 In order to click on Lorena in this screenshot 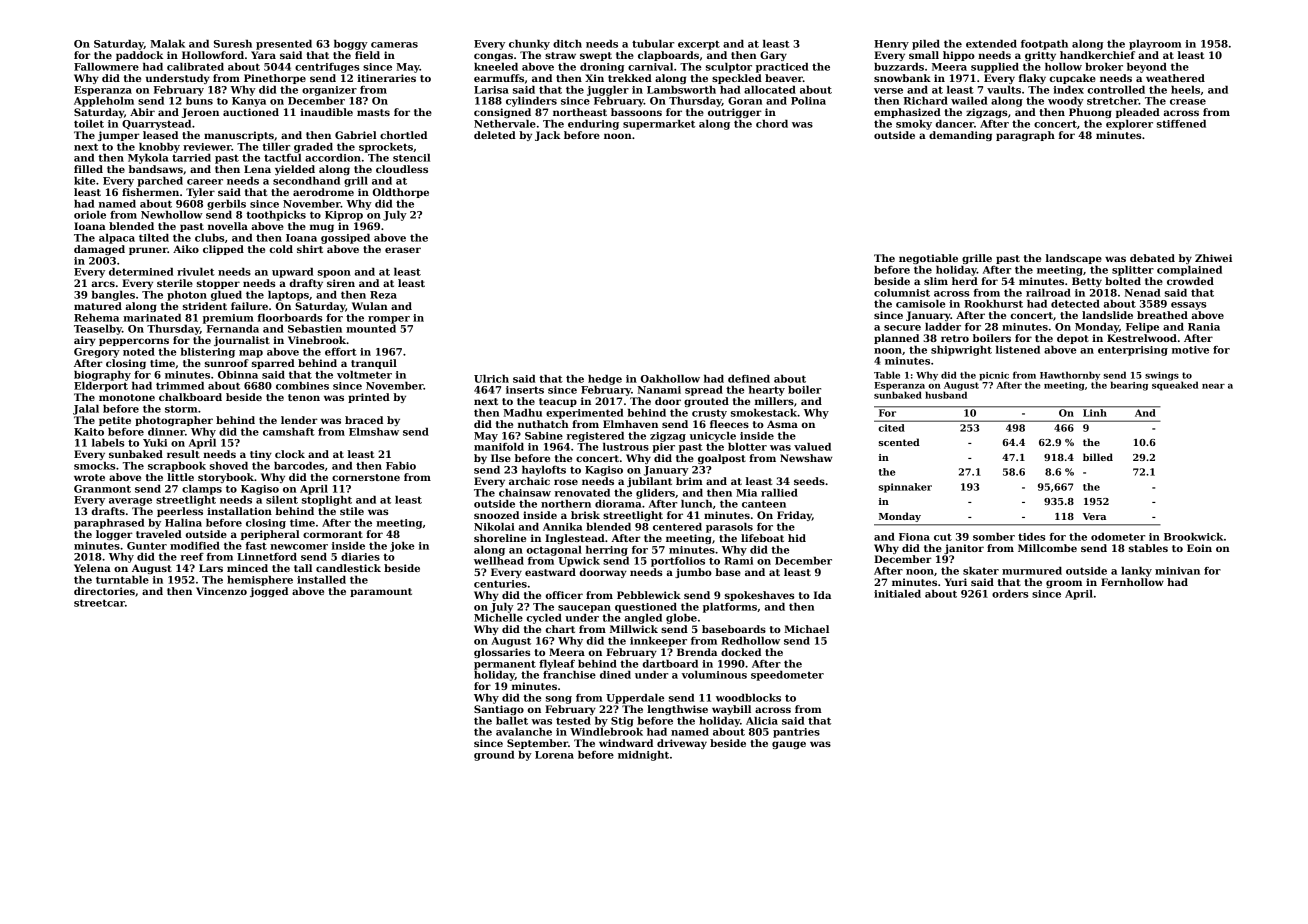, I will do `click(554, 755)`.
